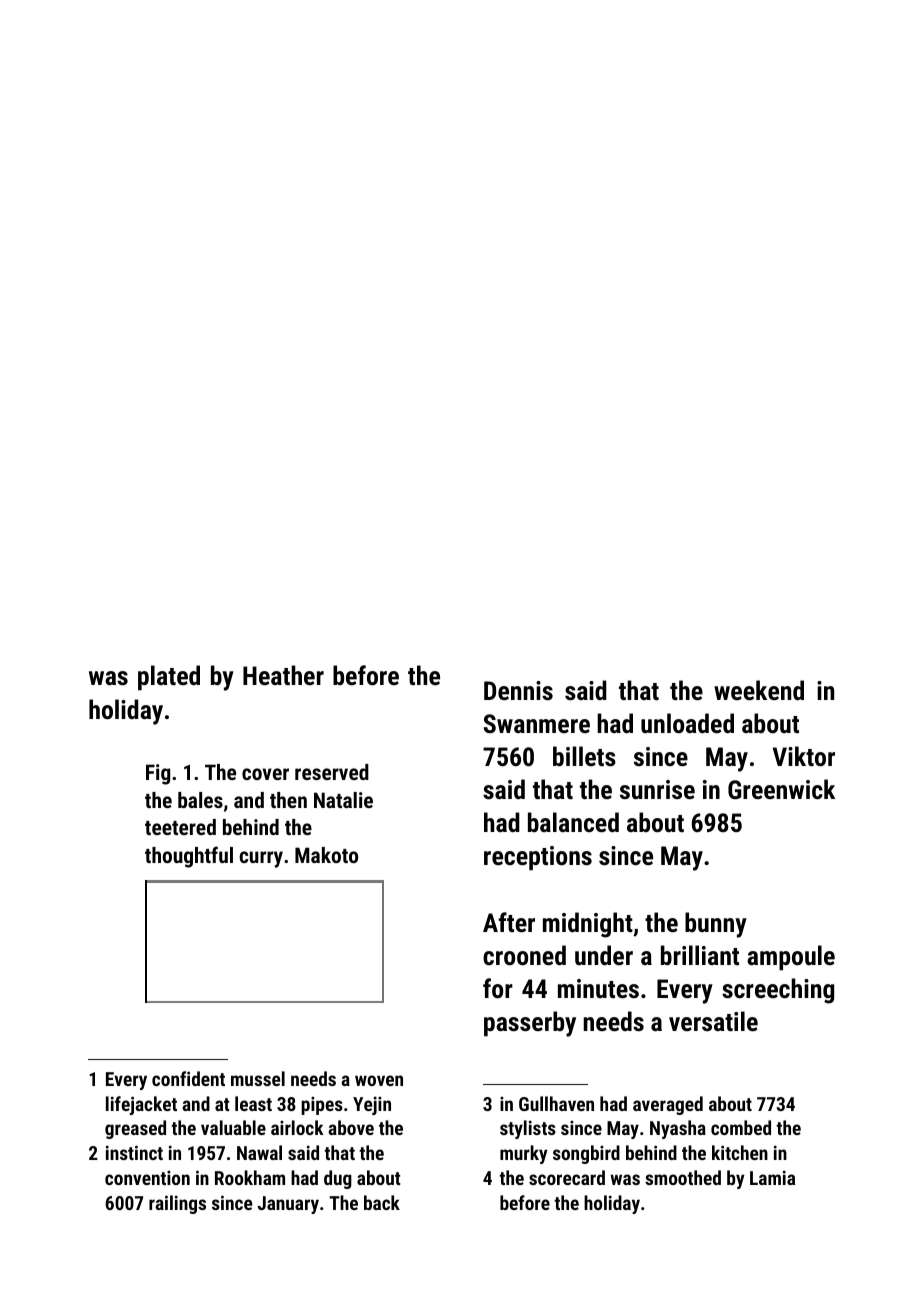 The width and height of the screenshot is (924, 1311). What do you see at coordinates (700, 955) in the screenshot?
I see `brilliant` at bounding box center [700, 955].
